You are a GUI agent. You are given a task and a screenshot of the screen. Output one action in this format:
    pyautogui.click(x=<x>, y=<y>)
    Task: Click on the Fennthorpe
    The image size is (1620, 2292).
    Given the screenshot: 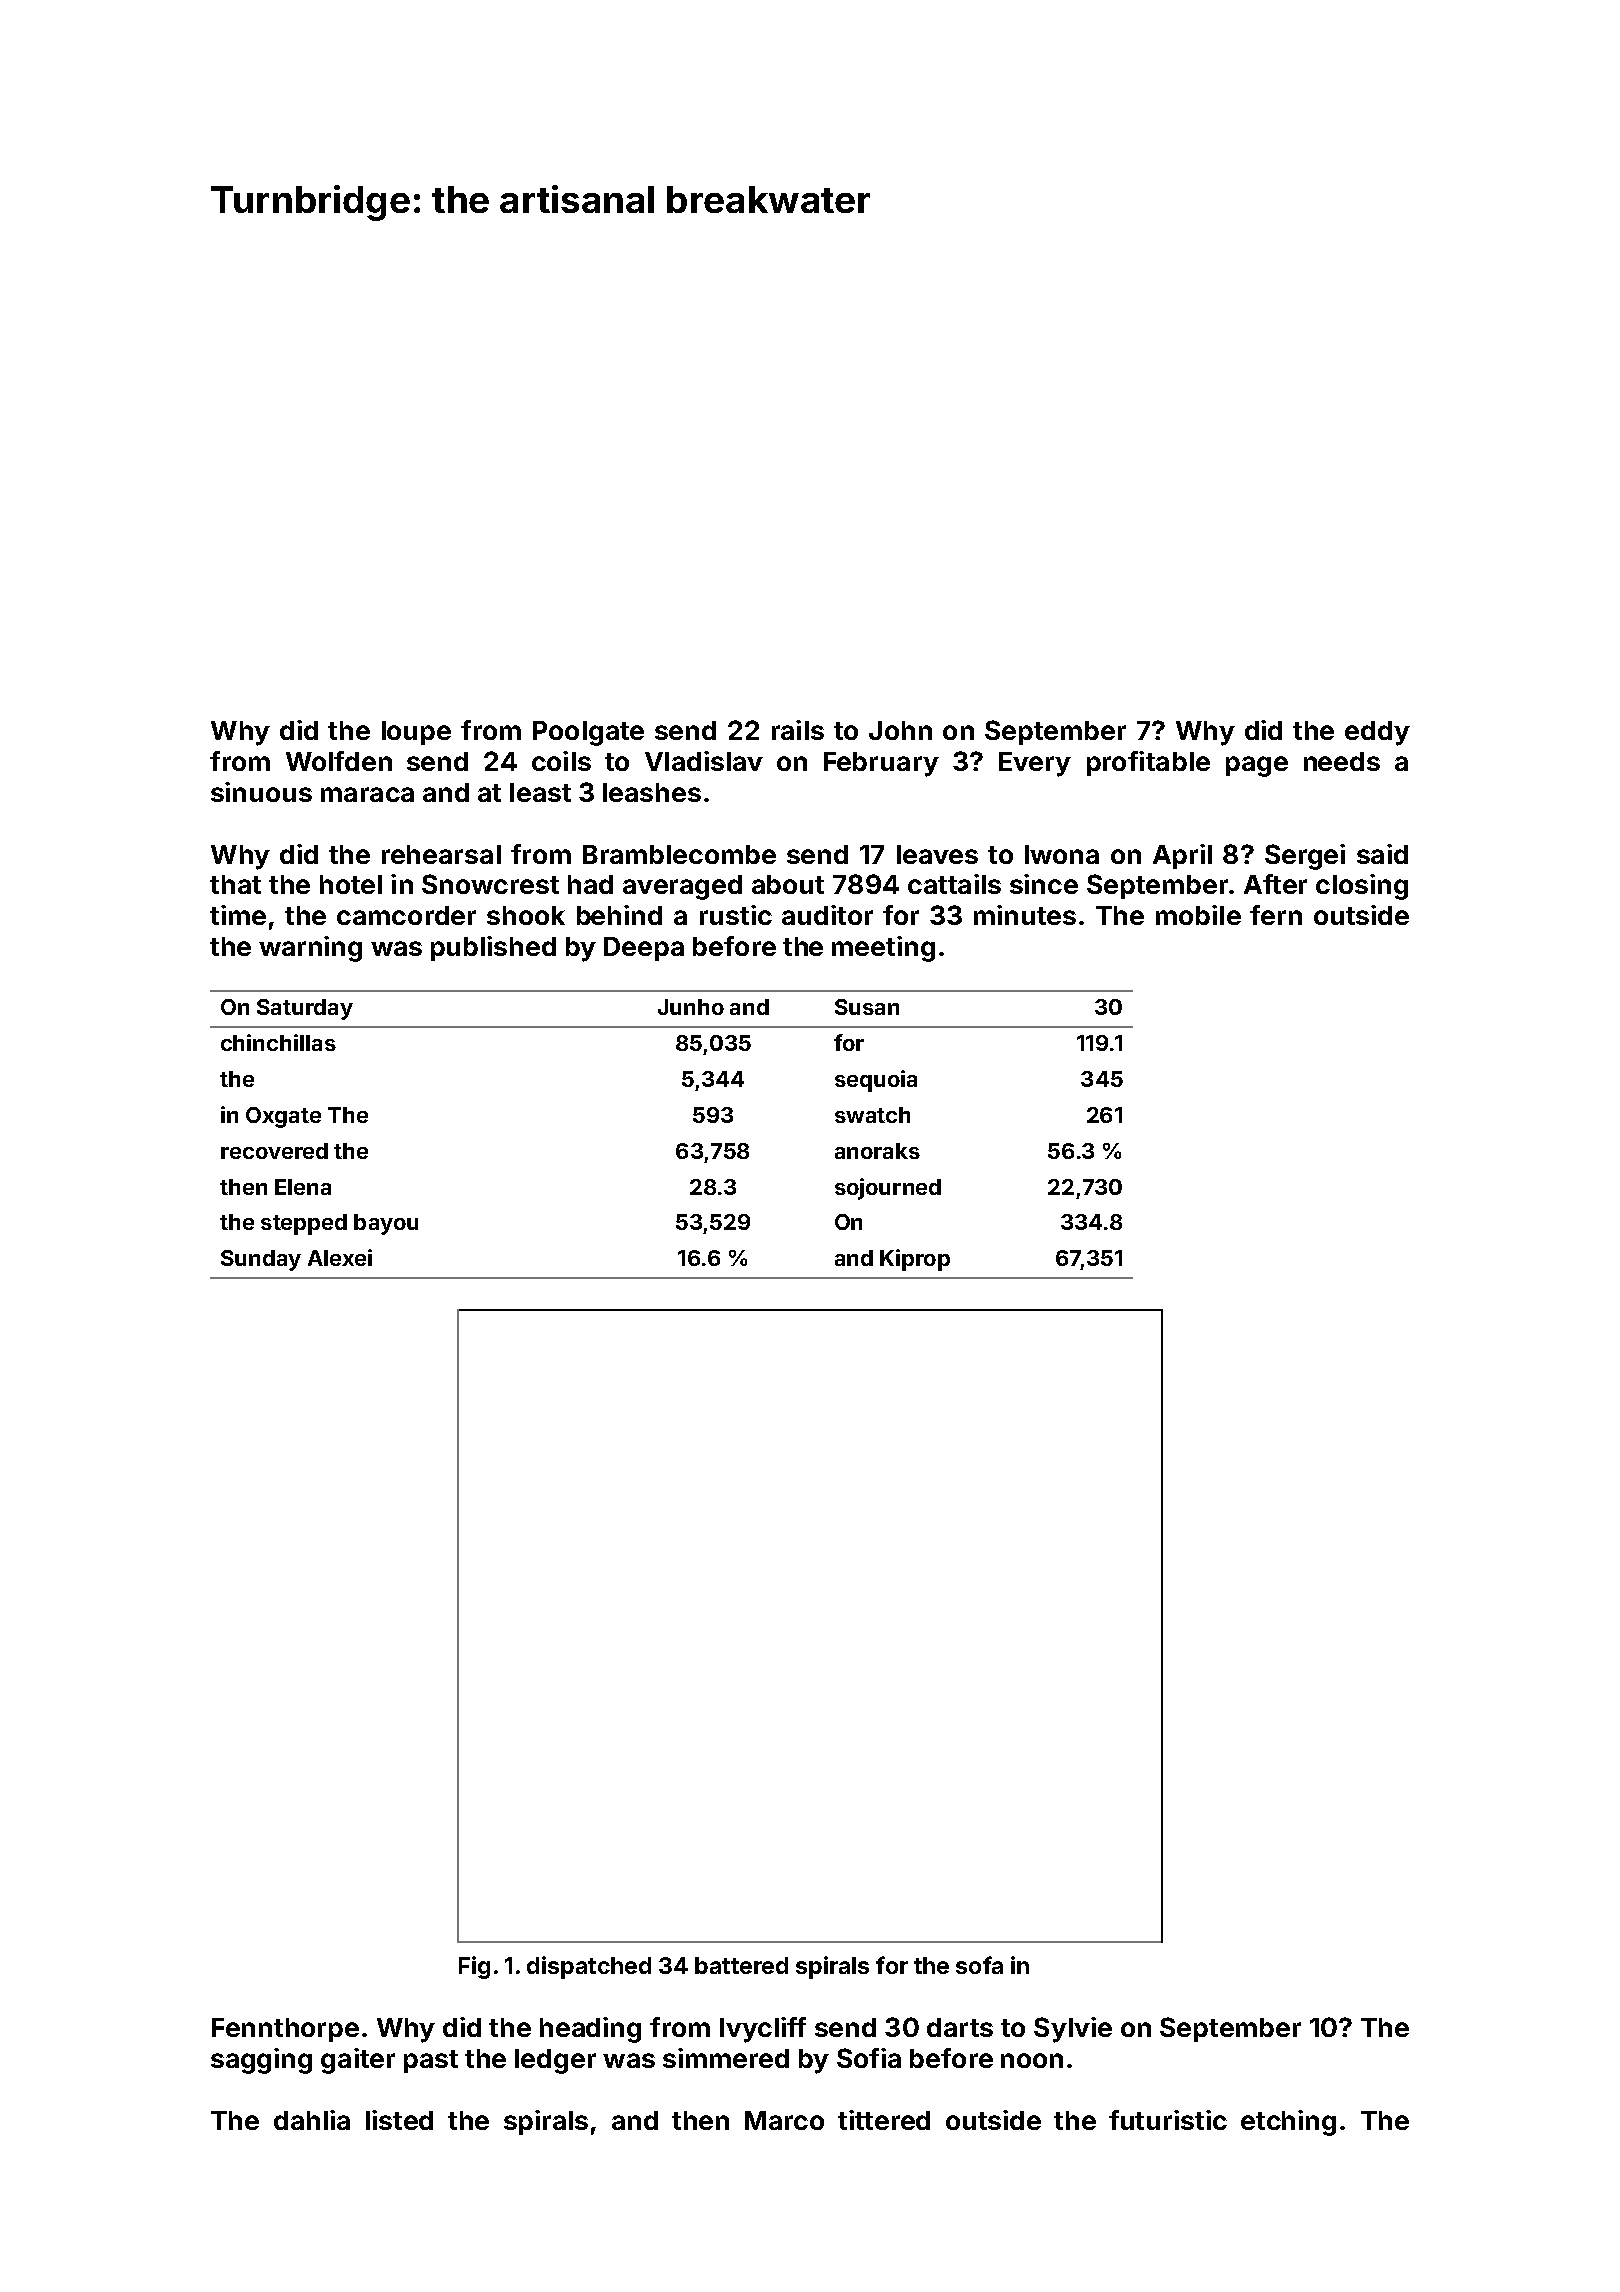 What is the action you would take?
    pyautogui.click(x=285, y=2030)
